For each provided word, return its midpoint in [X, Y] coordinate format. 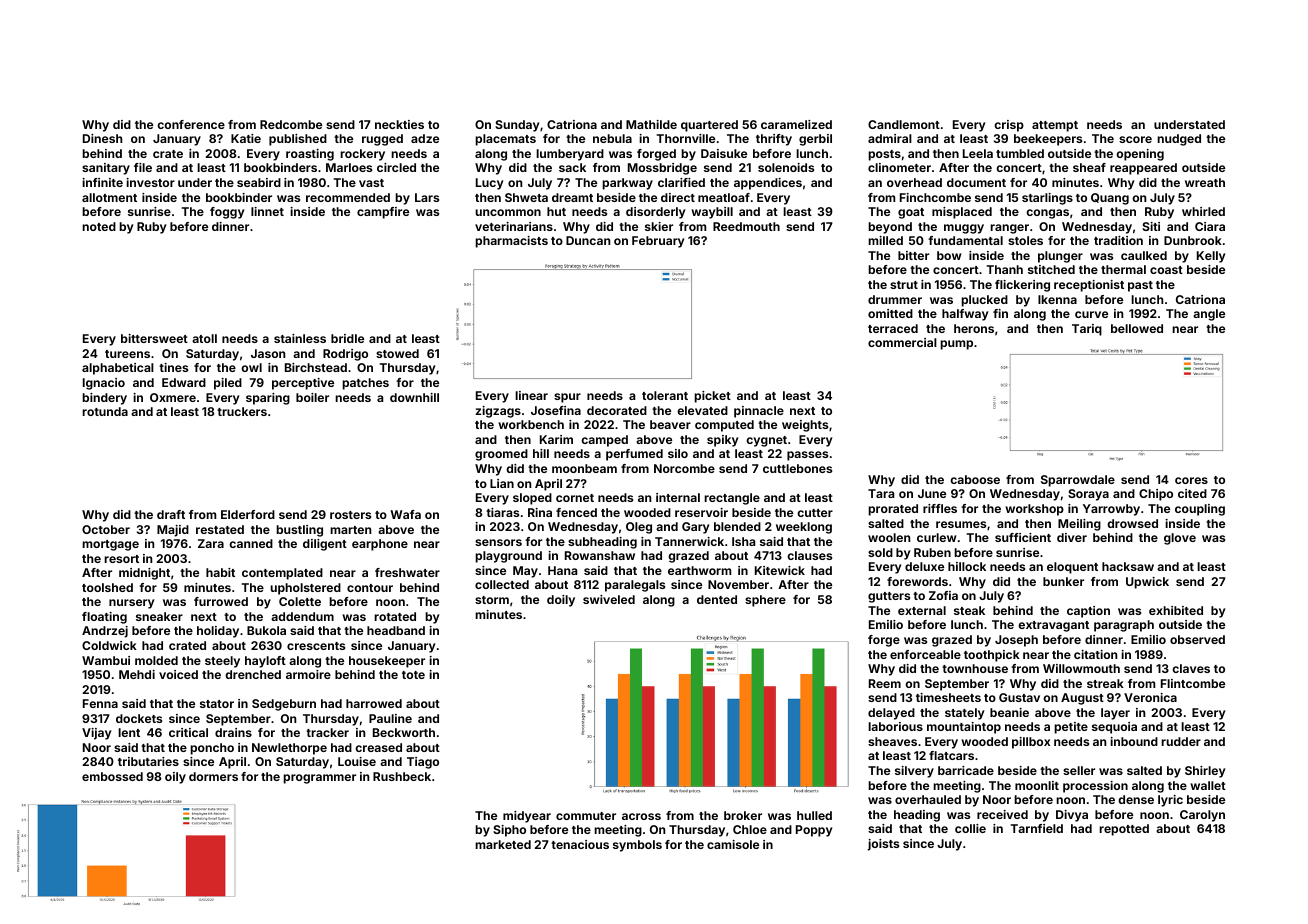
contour [370, 588]
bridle [347, 338]
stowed [397, 353]
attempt [1055, 126]
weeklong [804, 528]
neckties [399, 124]
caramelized [796, 124]
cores [1191, 480]
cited [1192, 493]
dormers [213, 776]
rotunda [105, 411]
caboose [975, 479]
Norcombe [684, 468]
